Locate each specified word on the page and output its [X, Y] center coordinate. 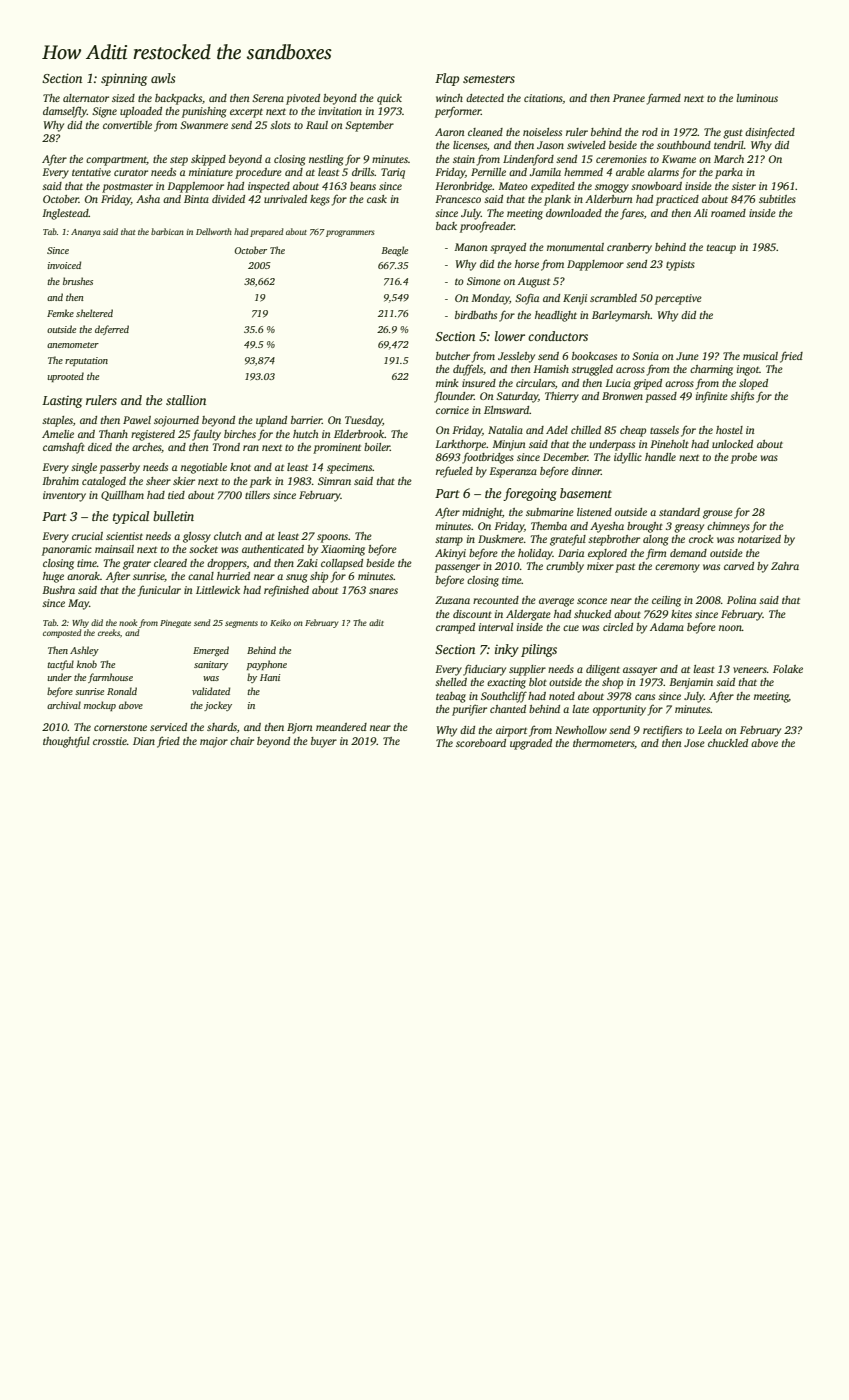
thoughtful [66, 742]
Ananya [85, 233]
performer [458, 112]
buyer [324, 742]
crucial [87, 536]
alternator [86, 98]
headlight [556, 316]
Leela [710, 730]
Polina [741, 600]
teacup [721, 249]
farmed [664, 99]
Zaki [307, 563]
